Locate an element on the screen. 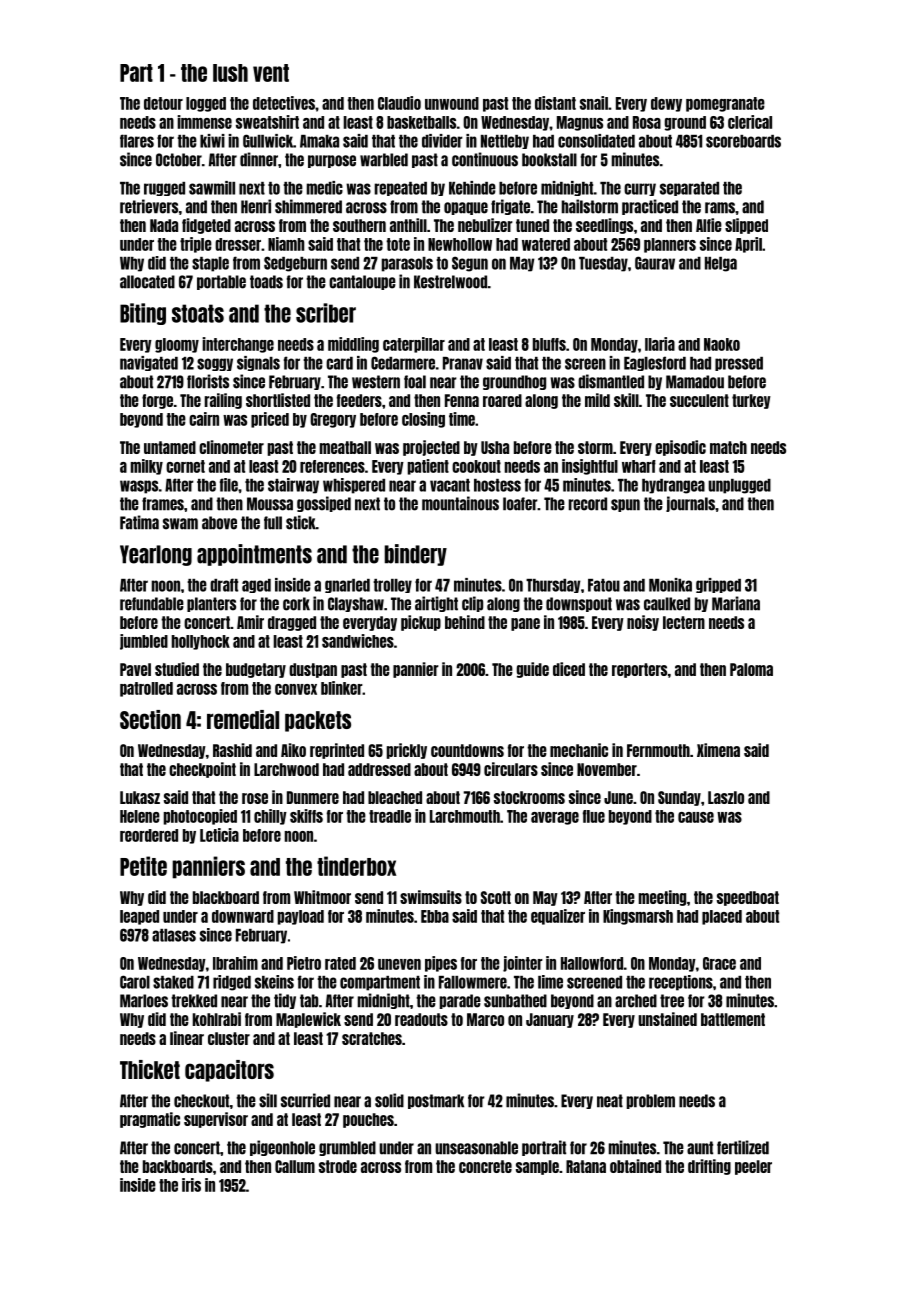 This screenshot has height=1316, width=908. refundable is located at coordinates (152, 604).
